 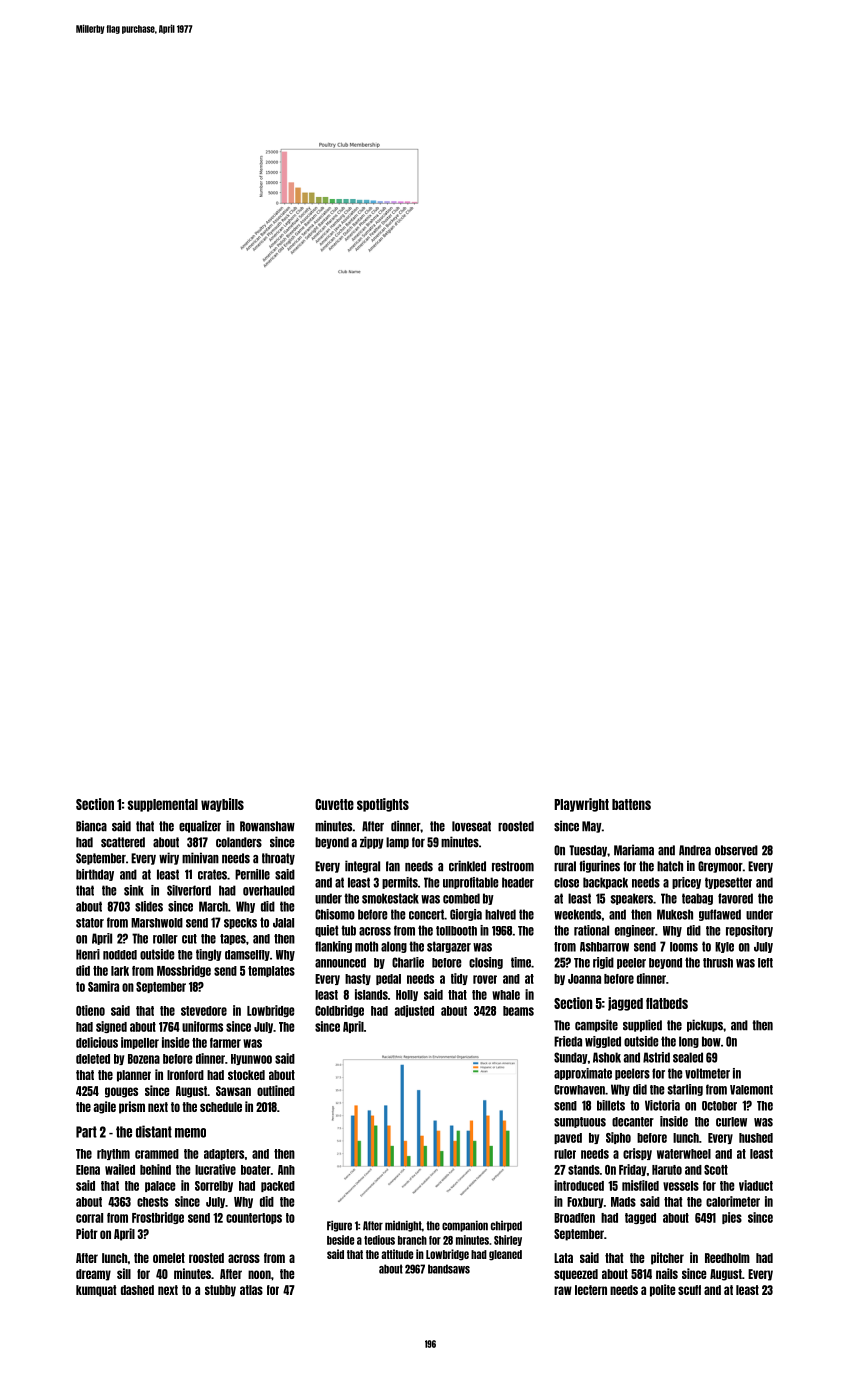 What do you see at coordinates (426, 914) in the screenshot?
I see `concert` at bounding box center [426, 914].
